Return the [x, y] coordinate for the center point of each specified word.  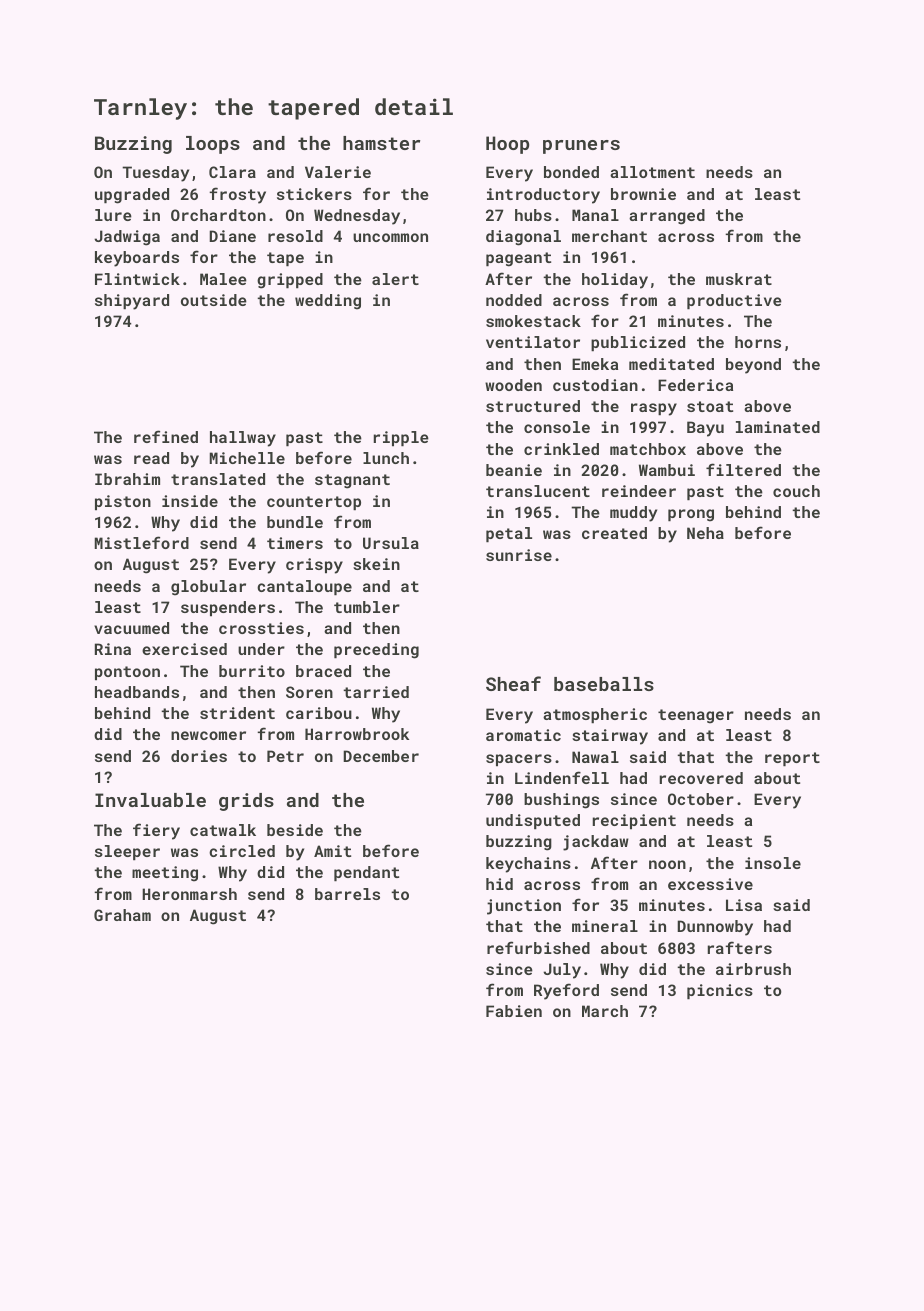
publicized [638, 343]
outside [214, 300]
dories [199, 756]
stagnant [352, 481]
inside [190, 501]
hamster [381, 143]
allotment [652, 172]
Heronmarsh [189, 894]
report [792, 759]
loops [213, 145]
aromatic [523, 735]
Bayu [705, 429]
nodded [514, 300]
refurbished [538, 947]
